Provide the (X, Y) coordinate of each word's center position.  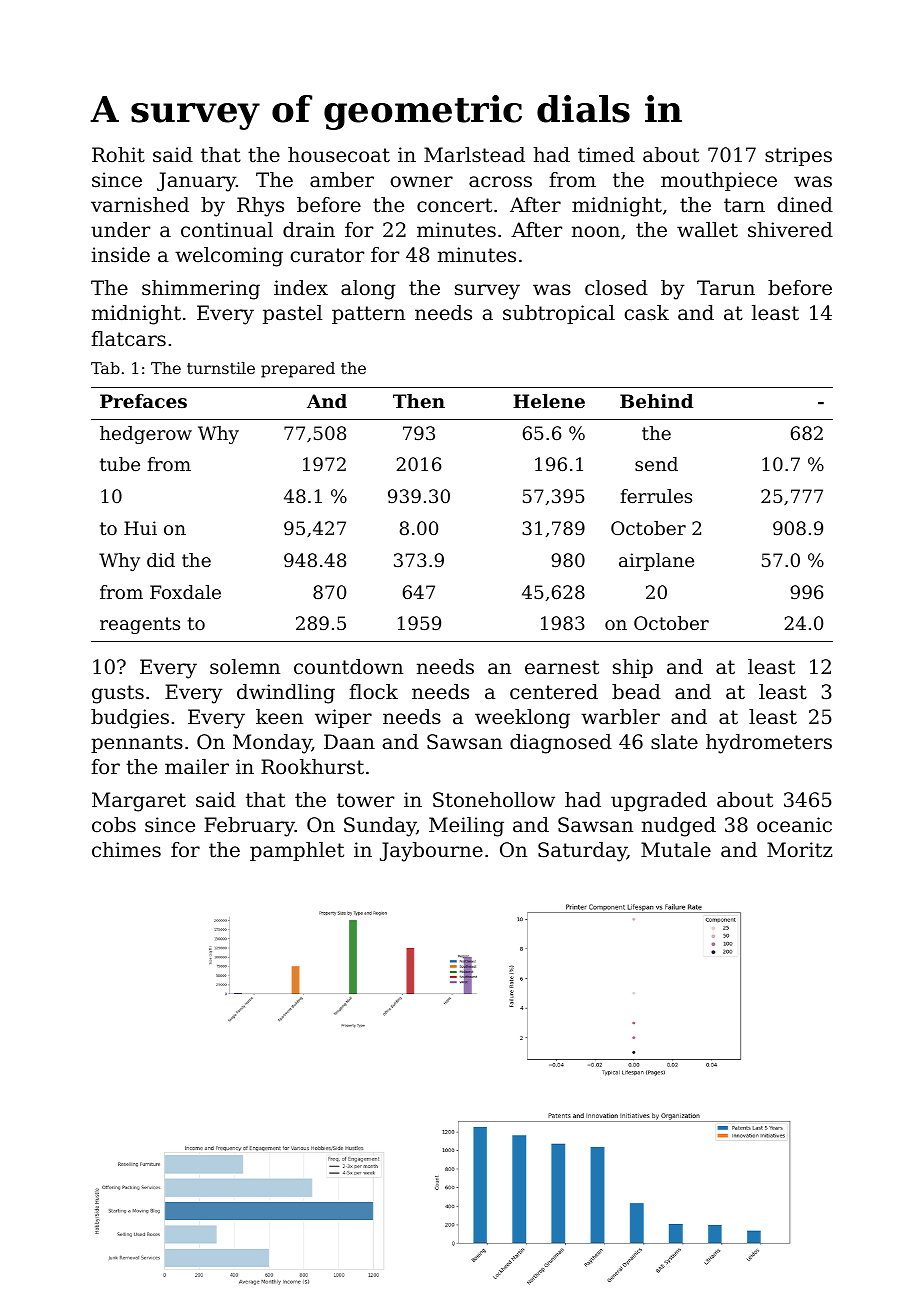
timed (606, 155)
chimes (126, 850)
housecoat (339, 155)
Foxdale (185, 592)
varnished (140, 205)
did (161, 560)
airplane (656, 562)
